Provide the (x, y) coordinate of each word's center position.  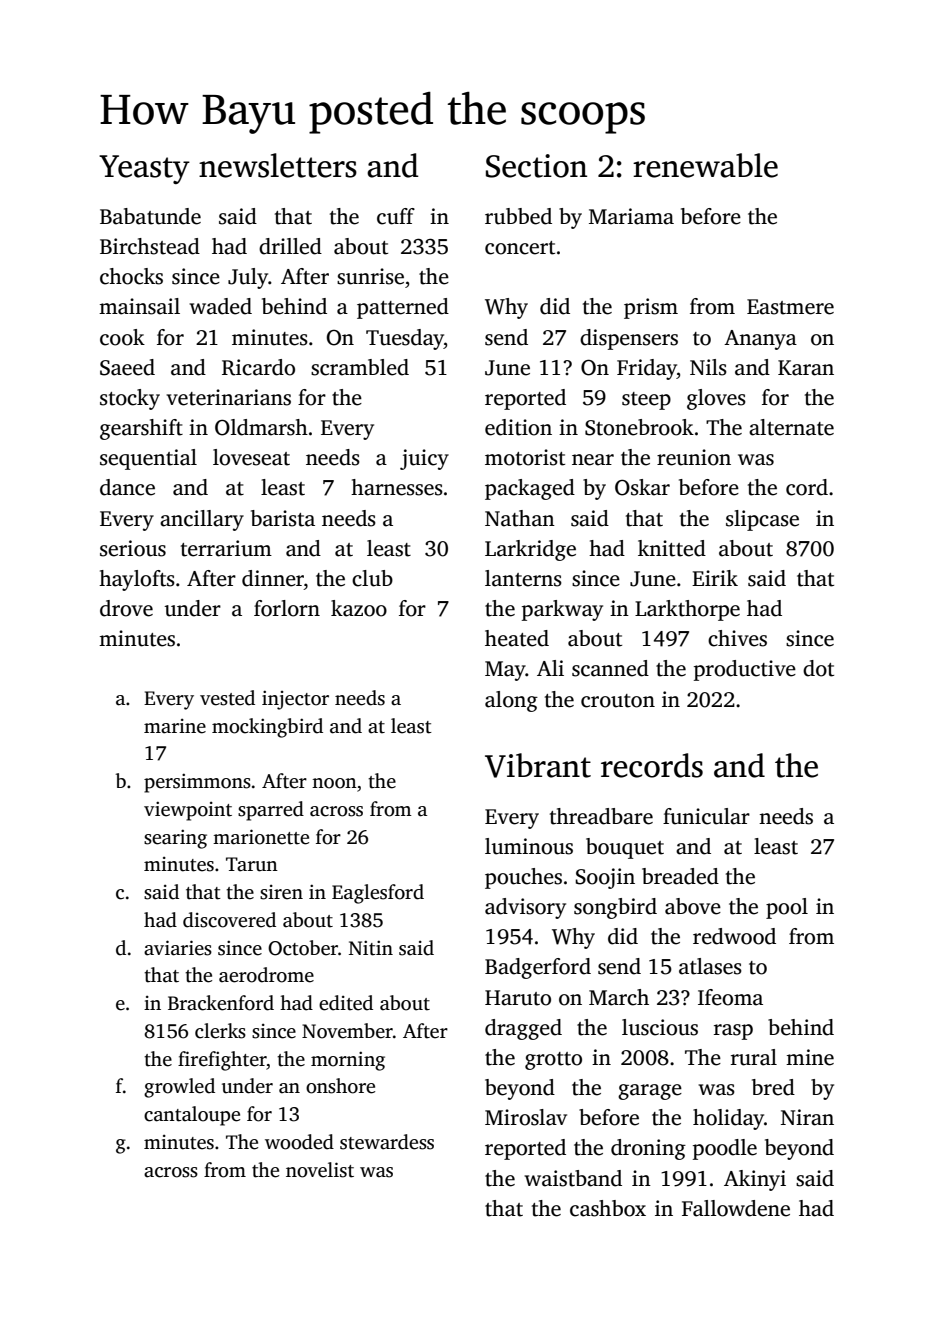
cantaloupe (192, 1116)
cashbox (608, 1208)
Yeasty (144, 169)
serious (133, 548)
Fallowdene (736, 1208)
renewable (705, 165)
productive (745, 670)
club (372, 578)
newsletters (278, 165)
